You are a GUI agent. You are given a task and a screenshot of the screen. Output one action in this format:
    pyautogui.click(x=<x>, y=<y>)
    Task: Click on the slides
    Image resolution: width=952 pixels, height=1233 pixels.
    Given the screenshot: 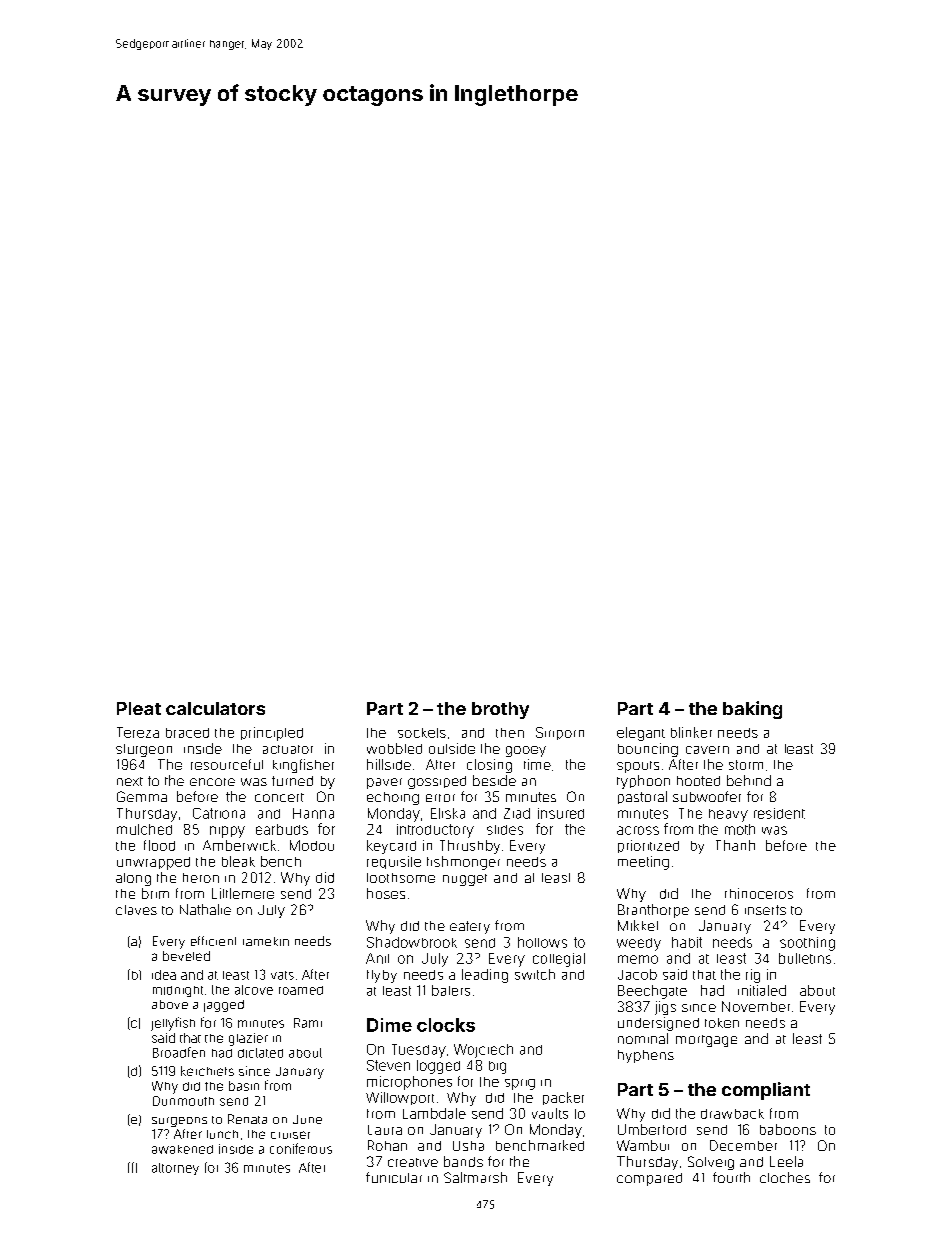 What is the action you would take?
    pyautogui.click(x=505, y=830)
